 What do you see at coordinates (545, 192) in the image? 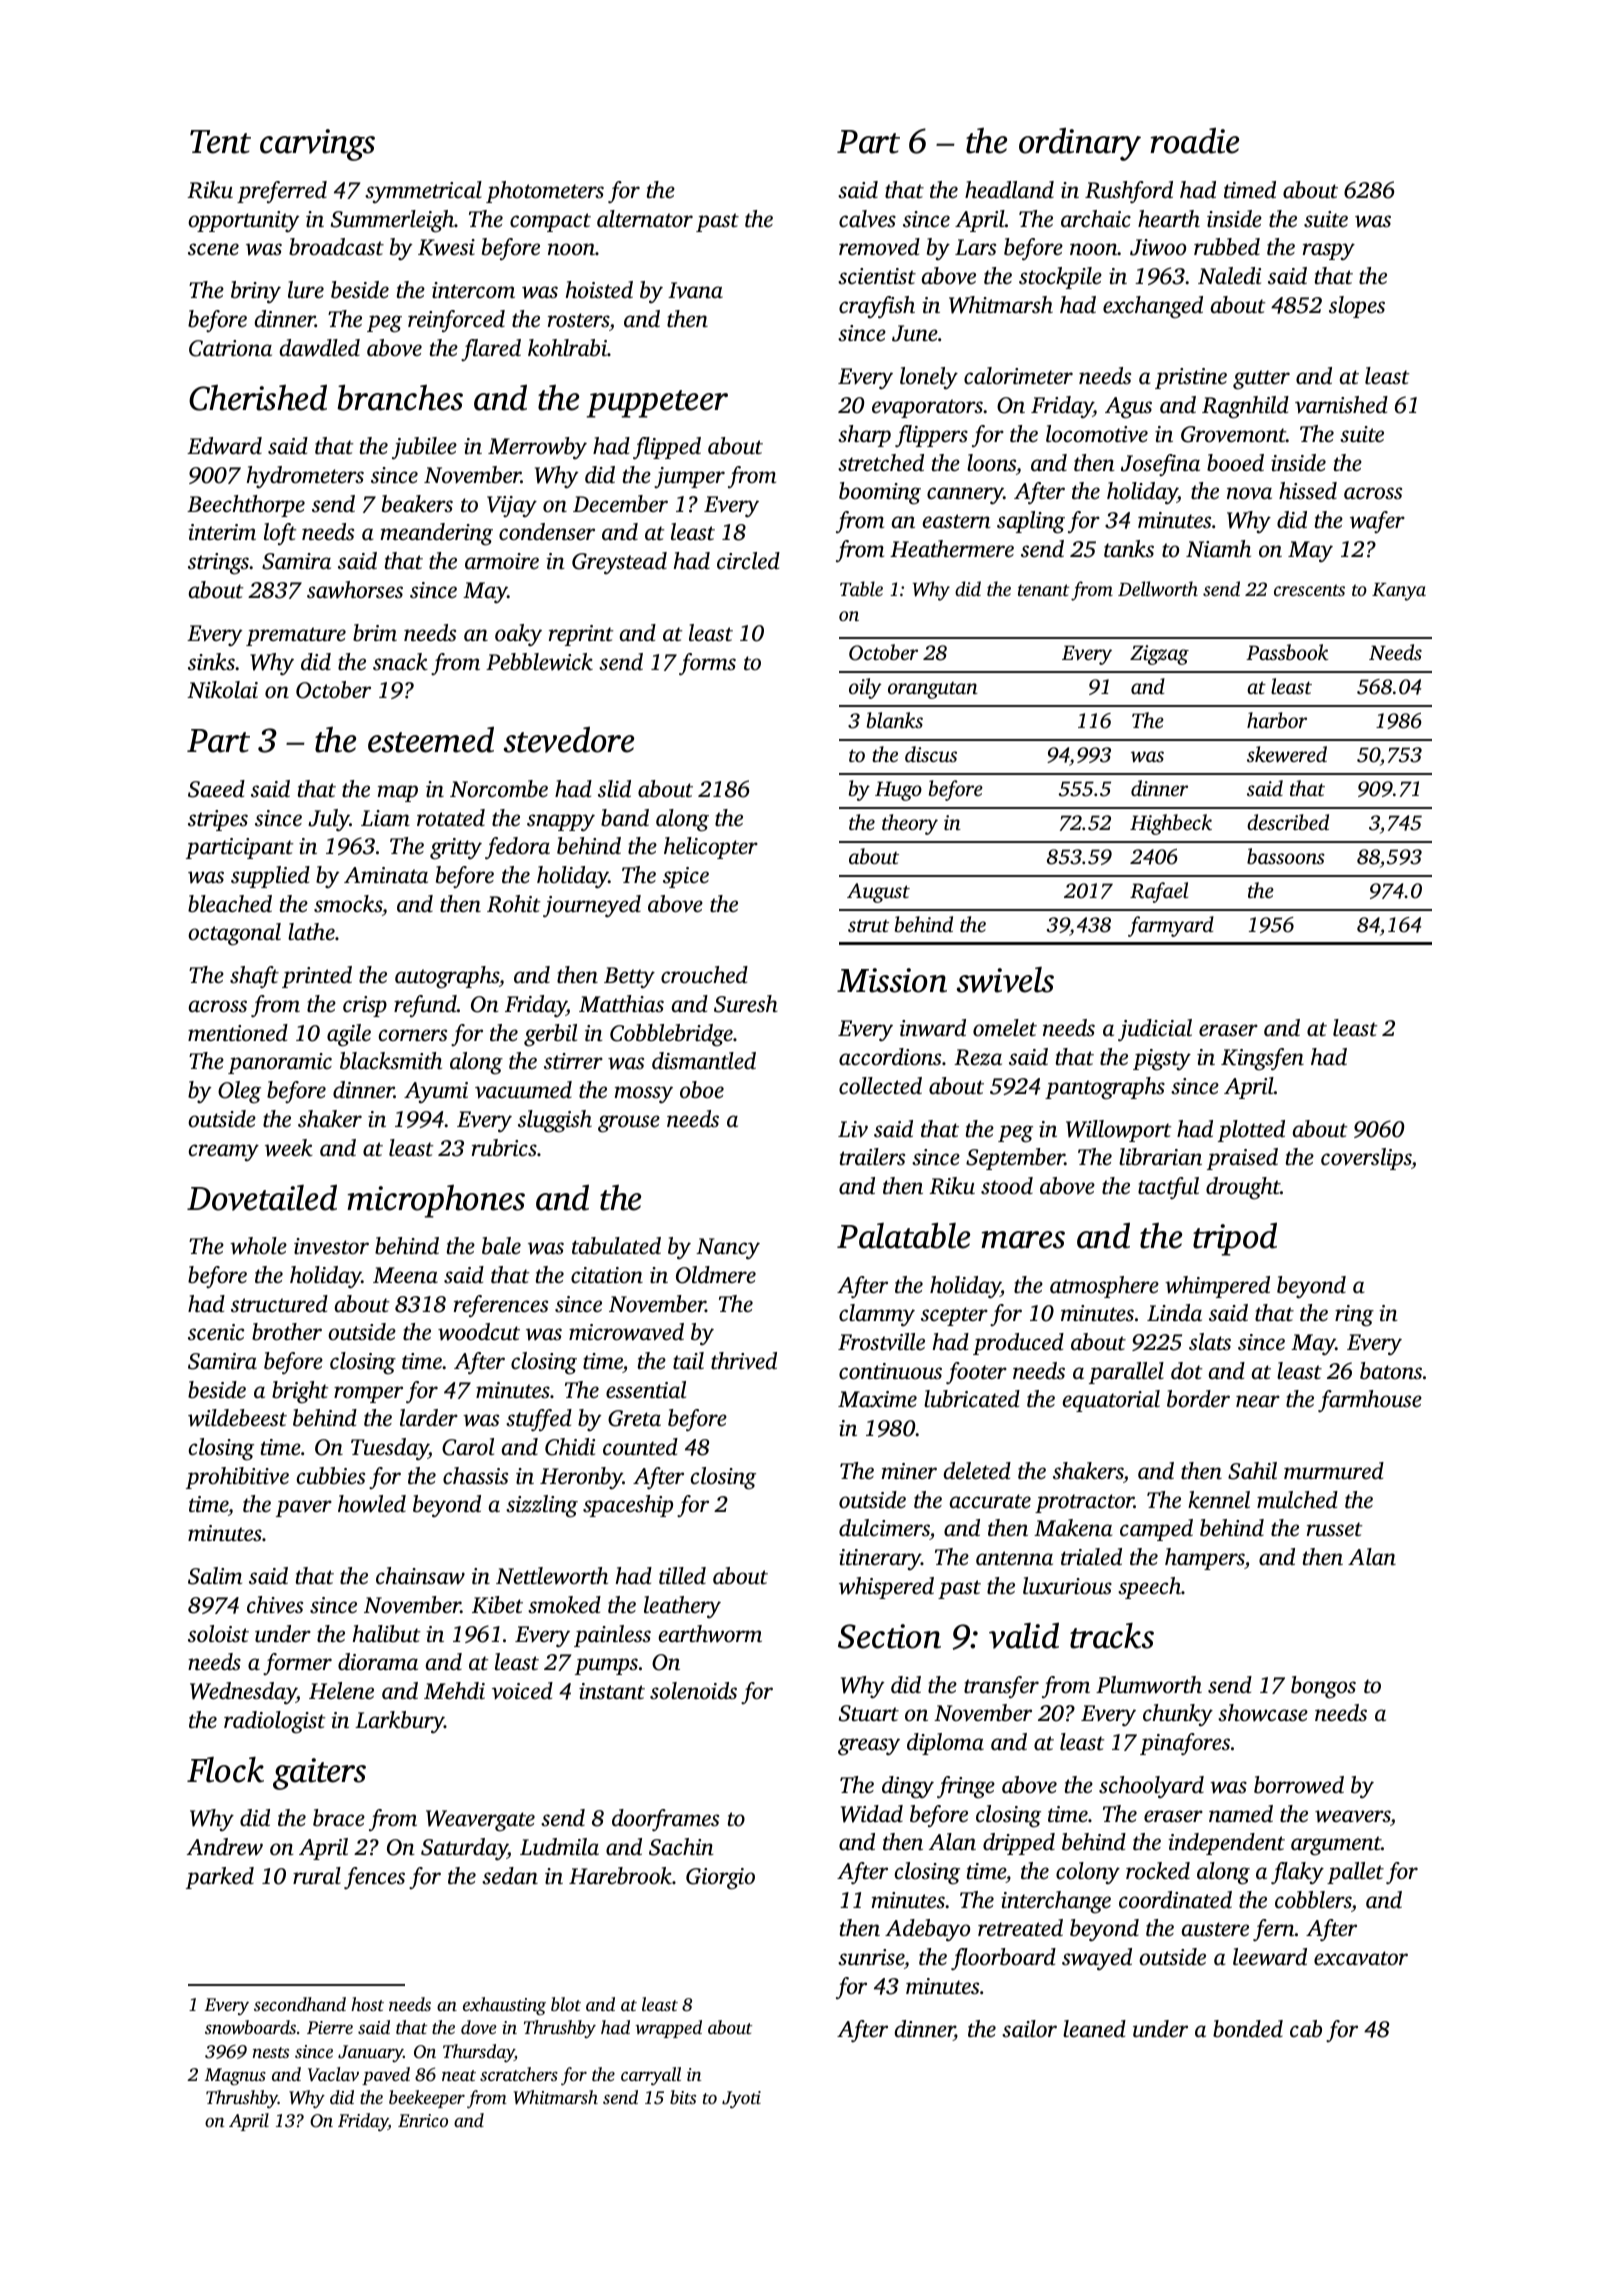
I see `photometers` at bounding box center [545, 192].
